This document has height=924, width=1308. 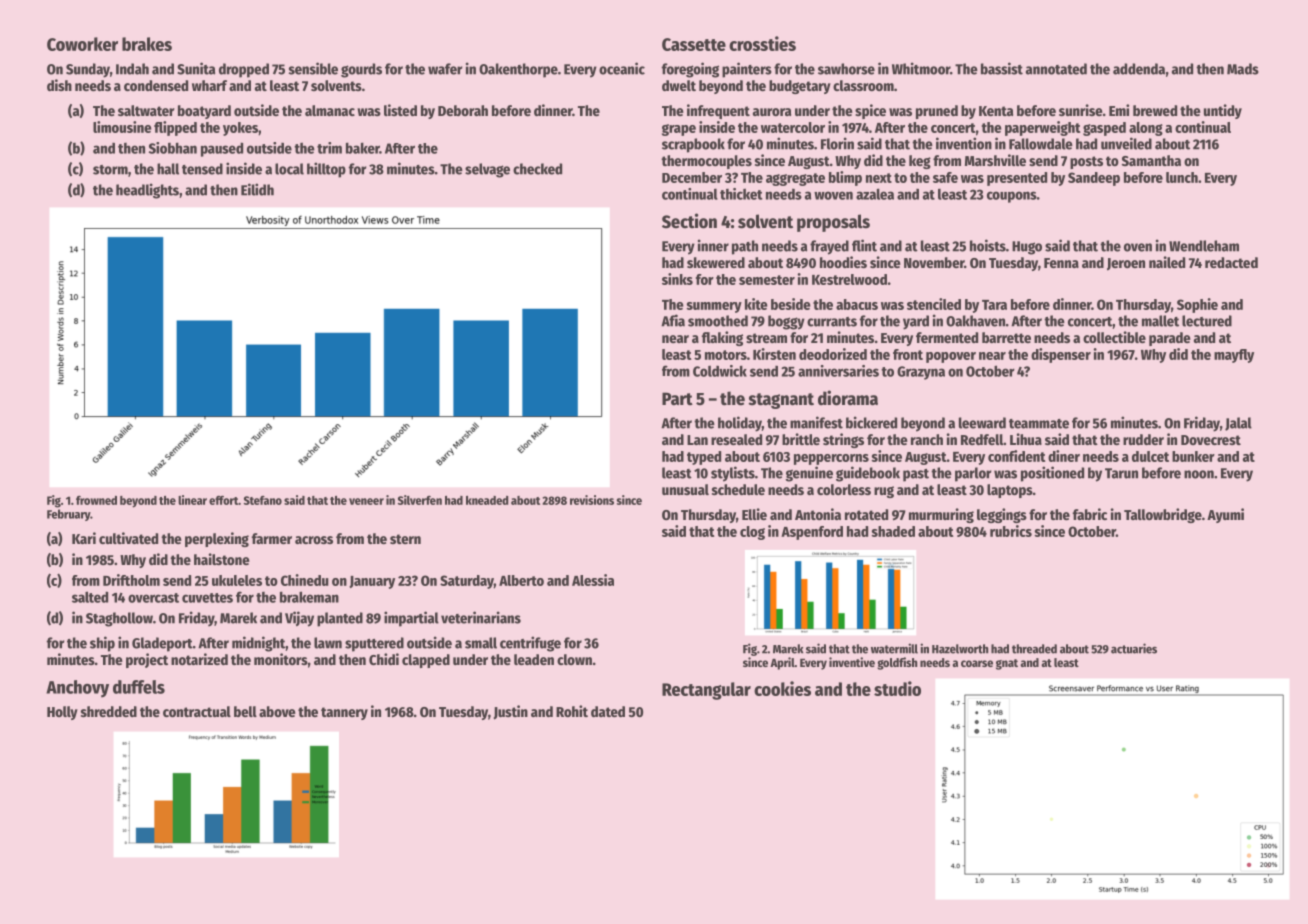 What do you see at coordinates (720, 371) in the document?
I see `Coldwick` at bounding box center [720, 371].
